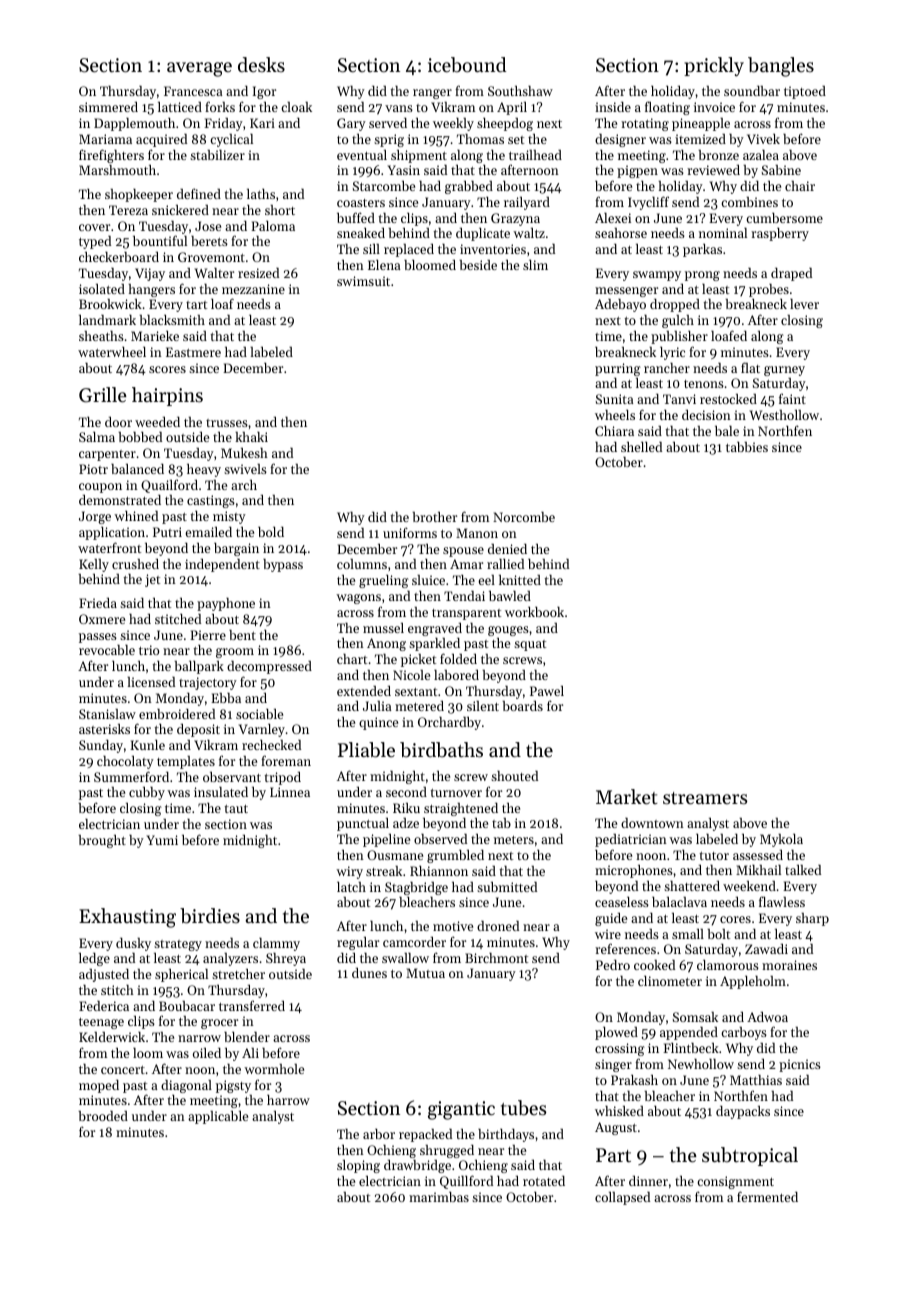 The height and width of the screenshot is (1316, 908). Describe the element at coordinates (186, 1086) in the screenshot. I see `diagonal` at that location.
